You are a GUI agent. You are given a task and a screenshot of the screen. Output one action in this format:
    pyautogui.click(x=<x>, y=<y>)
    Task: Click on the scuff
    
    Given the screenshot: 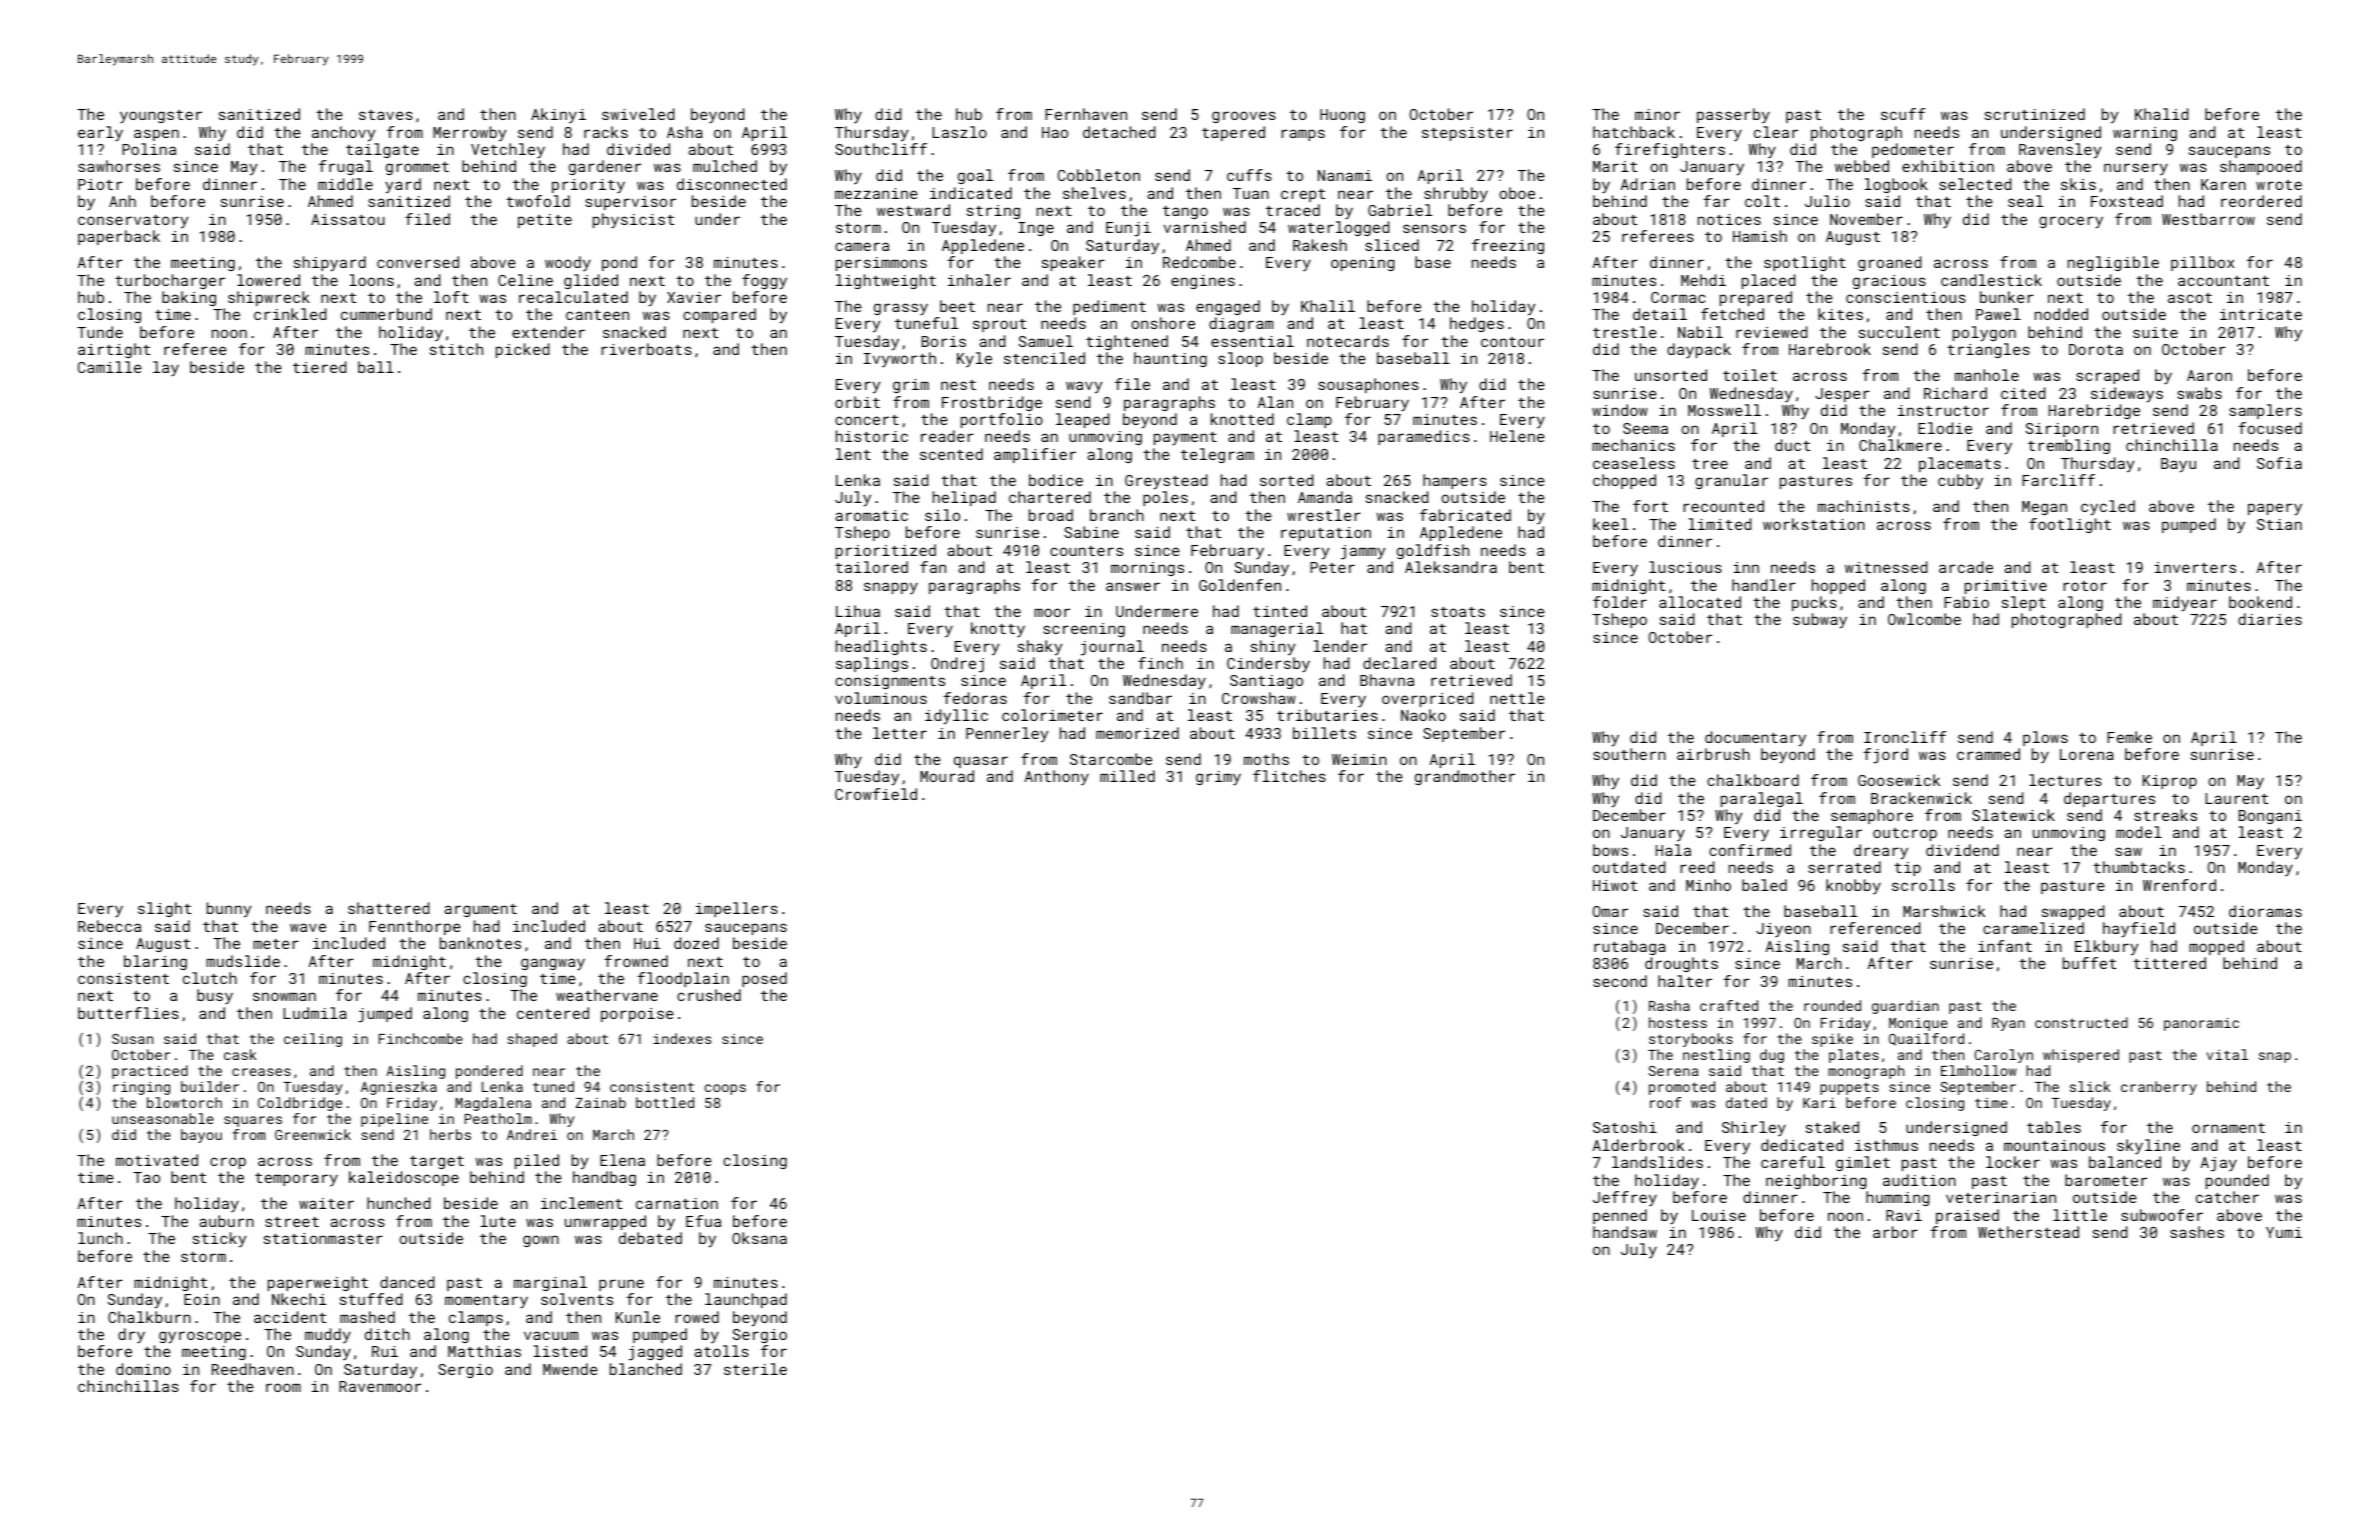 What is the action you would take?
    pyautogui.click(x=1903, y=114)
